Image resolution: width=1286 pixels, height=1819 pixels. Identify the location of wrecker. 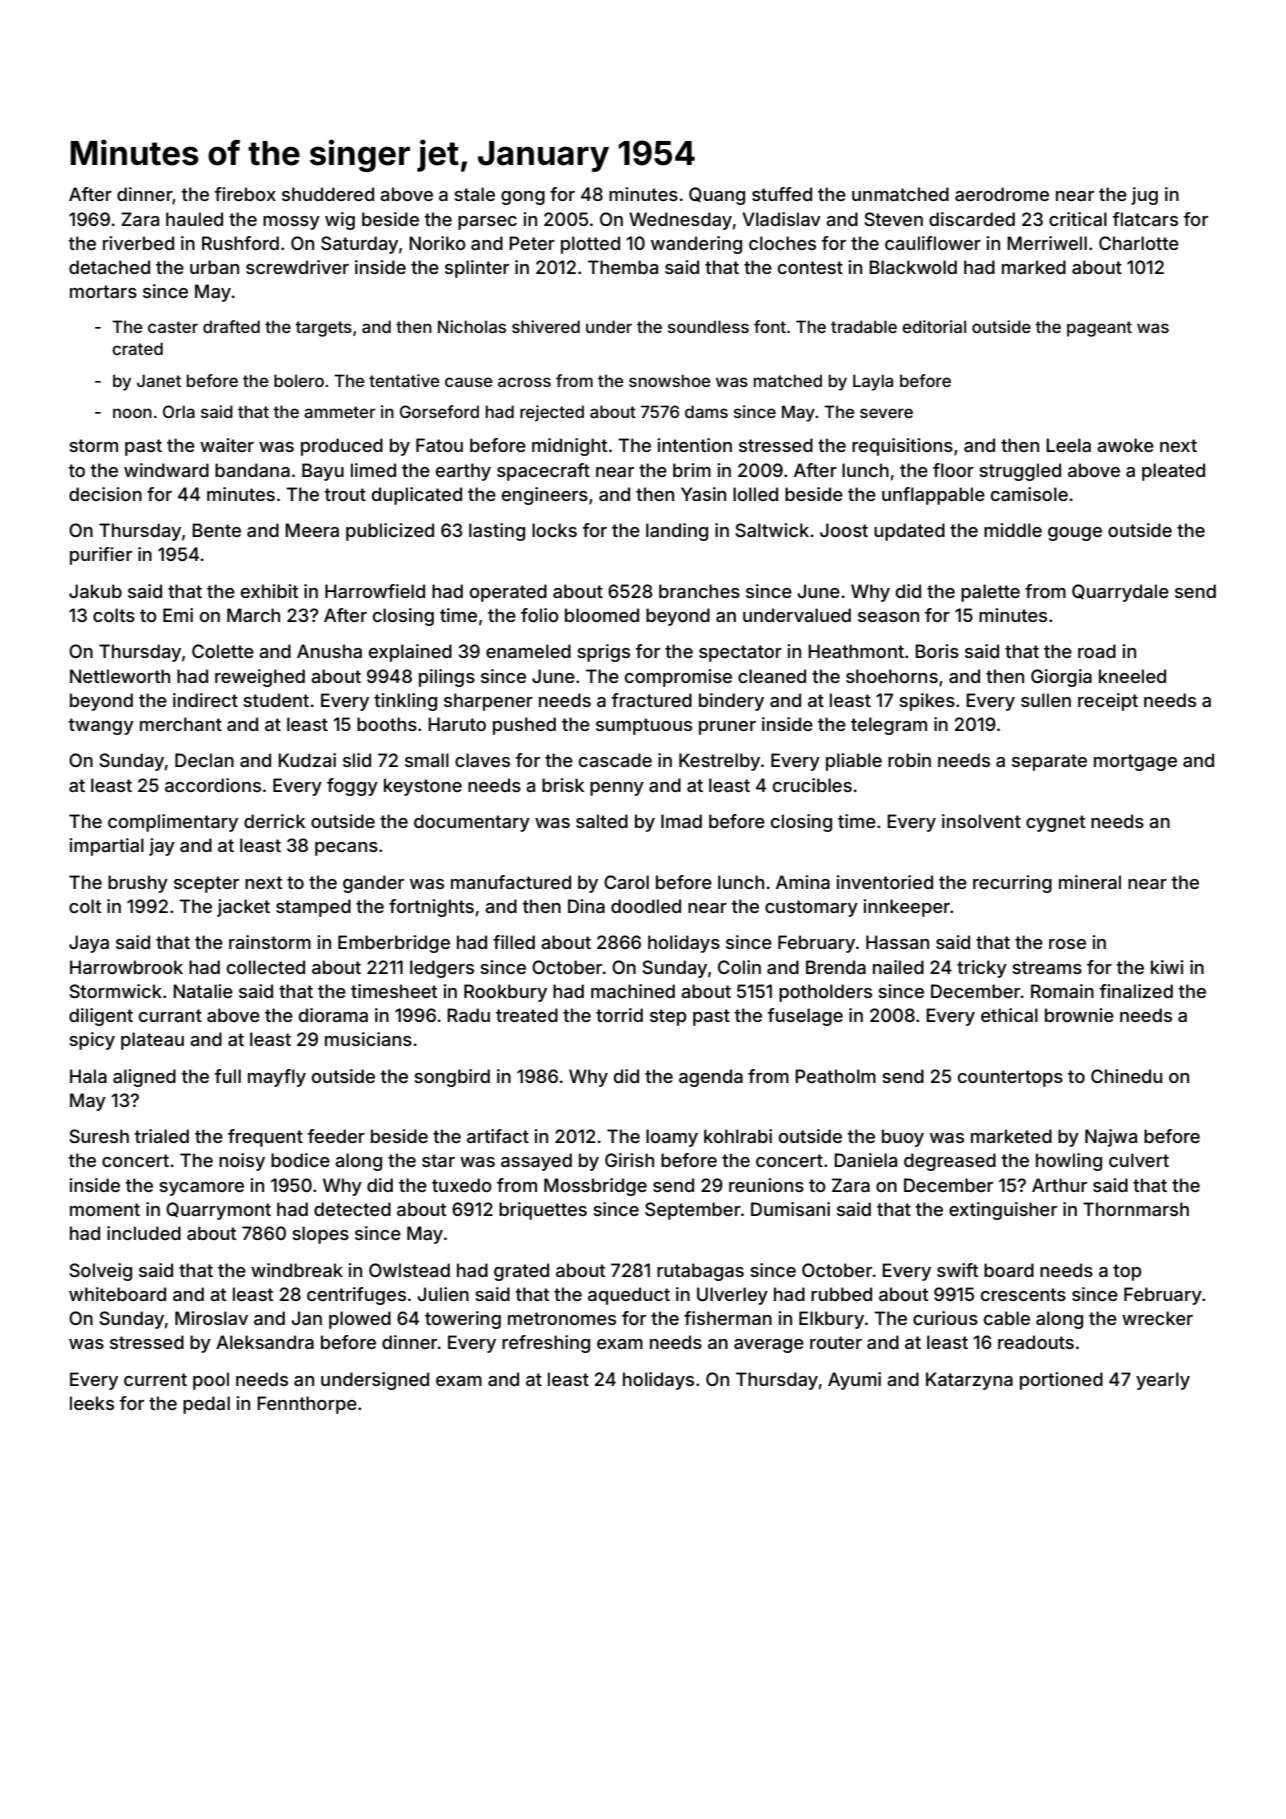
(1157, 1318).
